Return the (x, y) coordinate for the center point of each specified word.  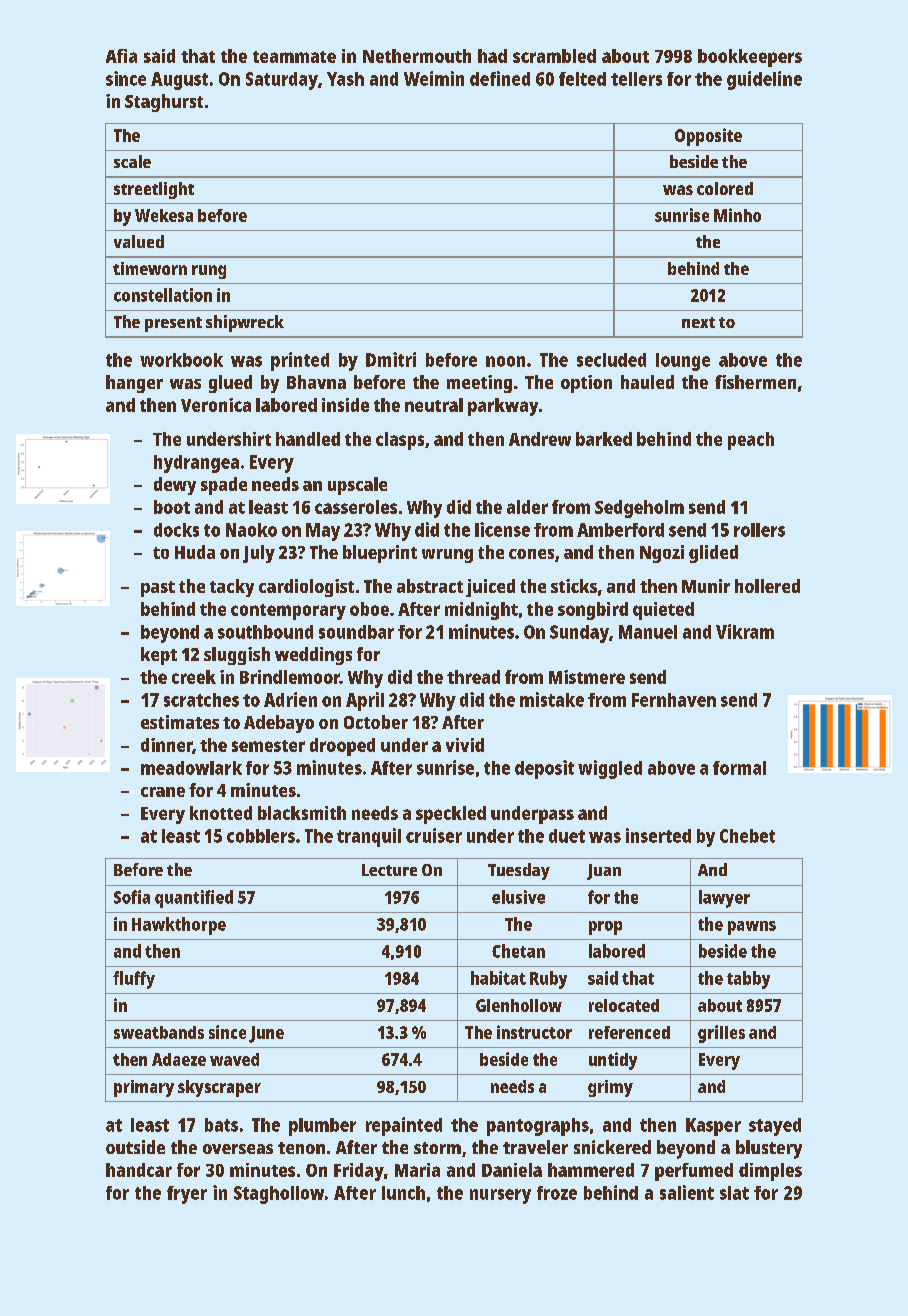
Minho (737, 215)
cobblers (261, 836)
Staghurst (164, 103)
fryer (187, 1195)
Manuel (648, 632)
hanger (134, 384)
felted (582, 79)
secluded (611, 360)
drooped (342, 747)
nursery (500, 1196)
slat (734, 1193)
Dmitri (391, 359)
